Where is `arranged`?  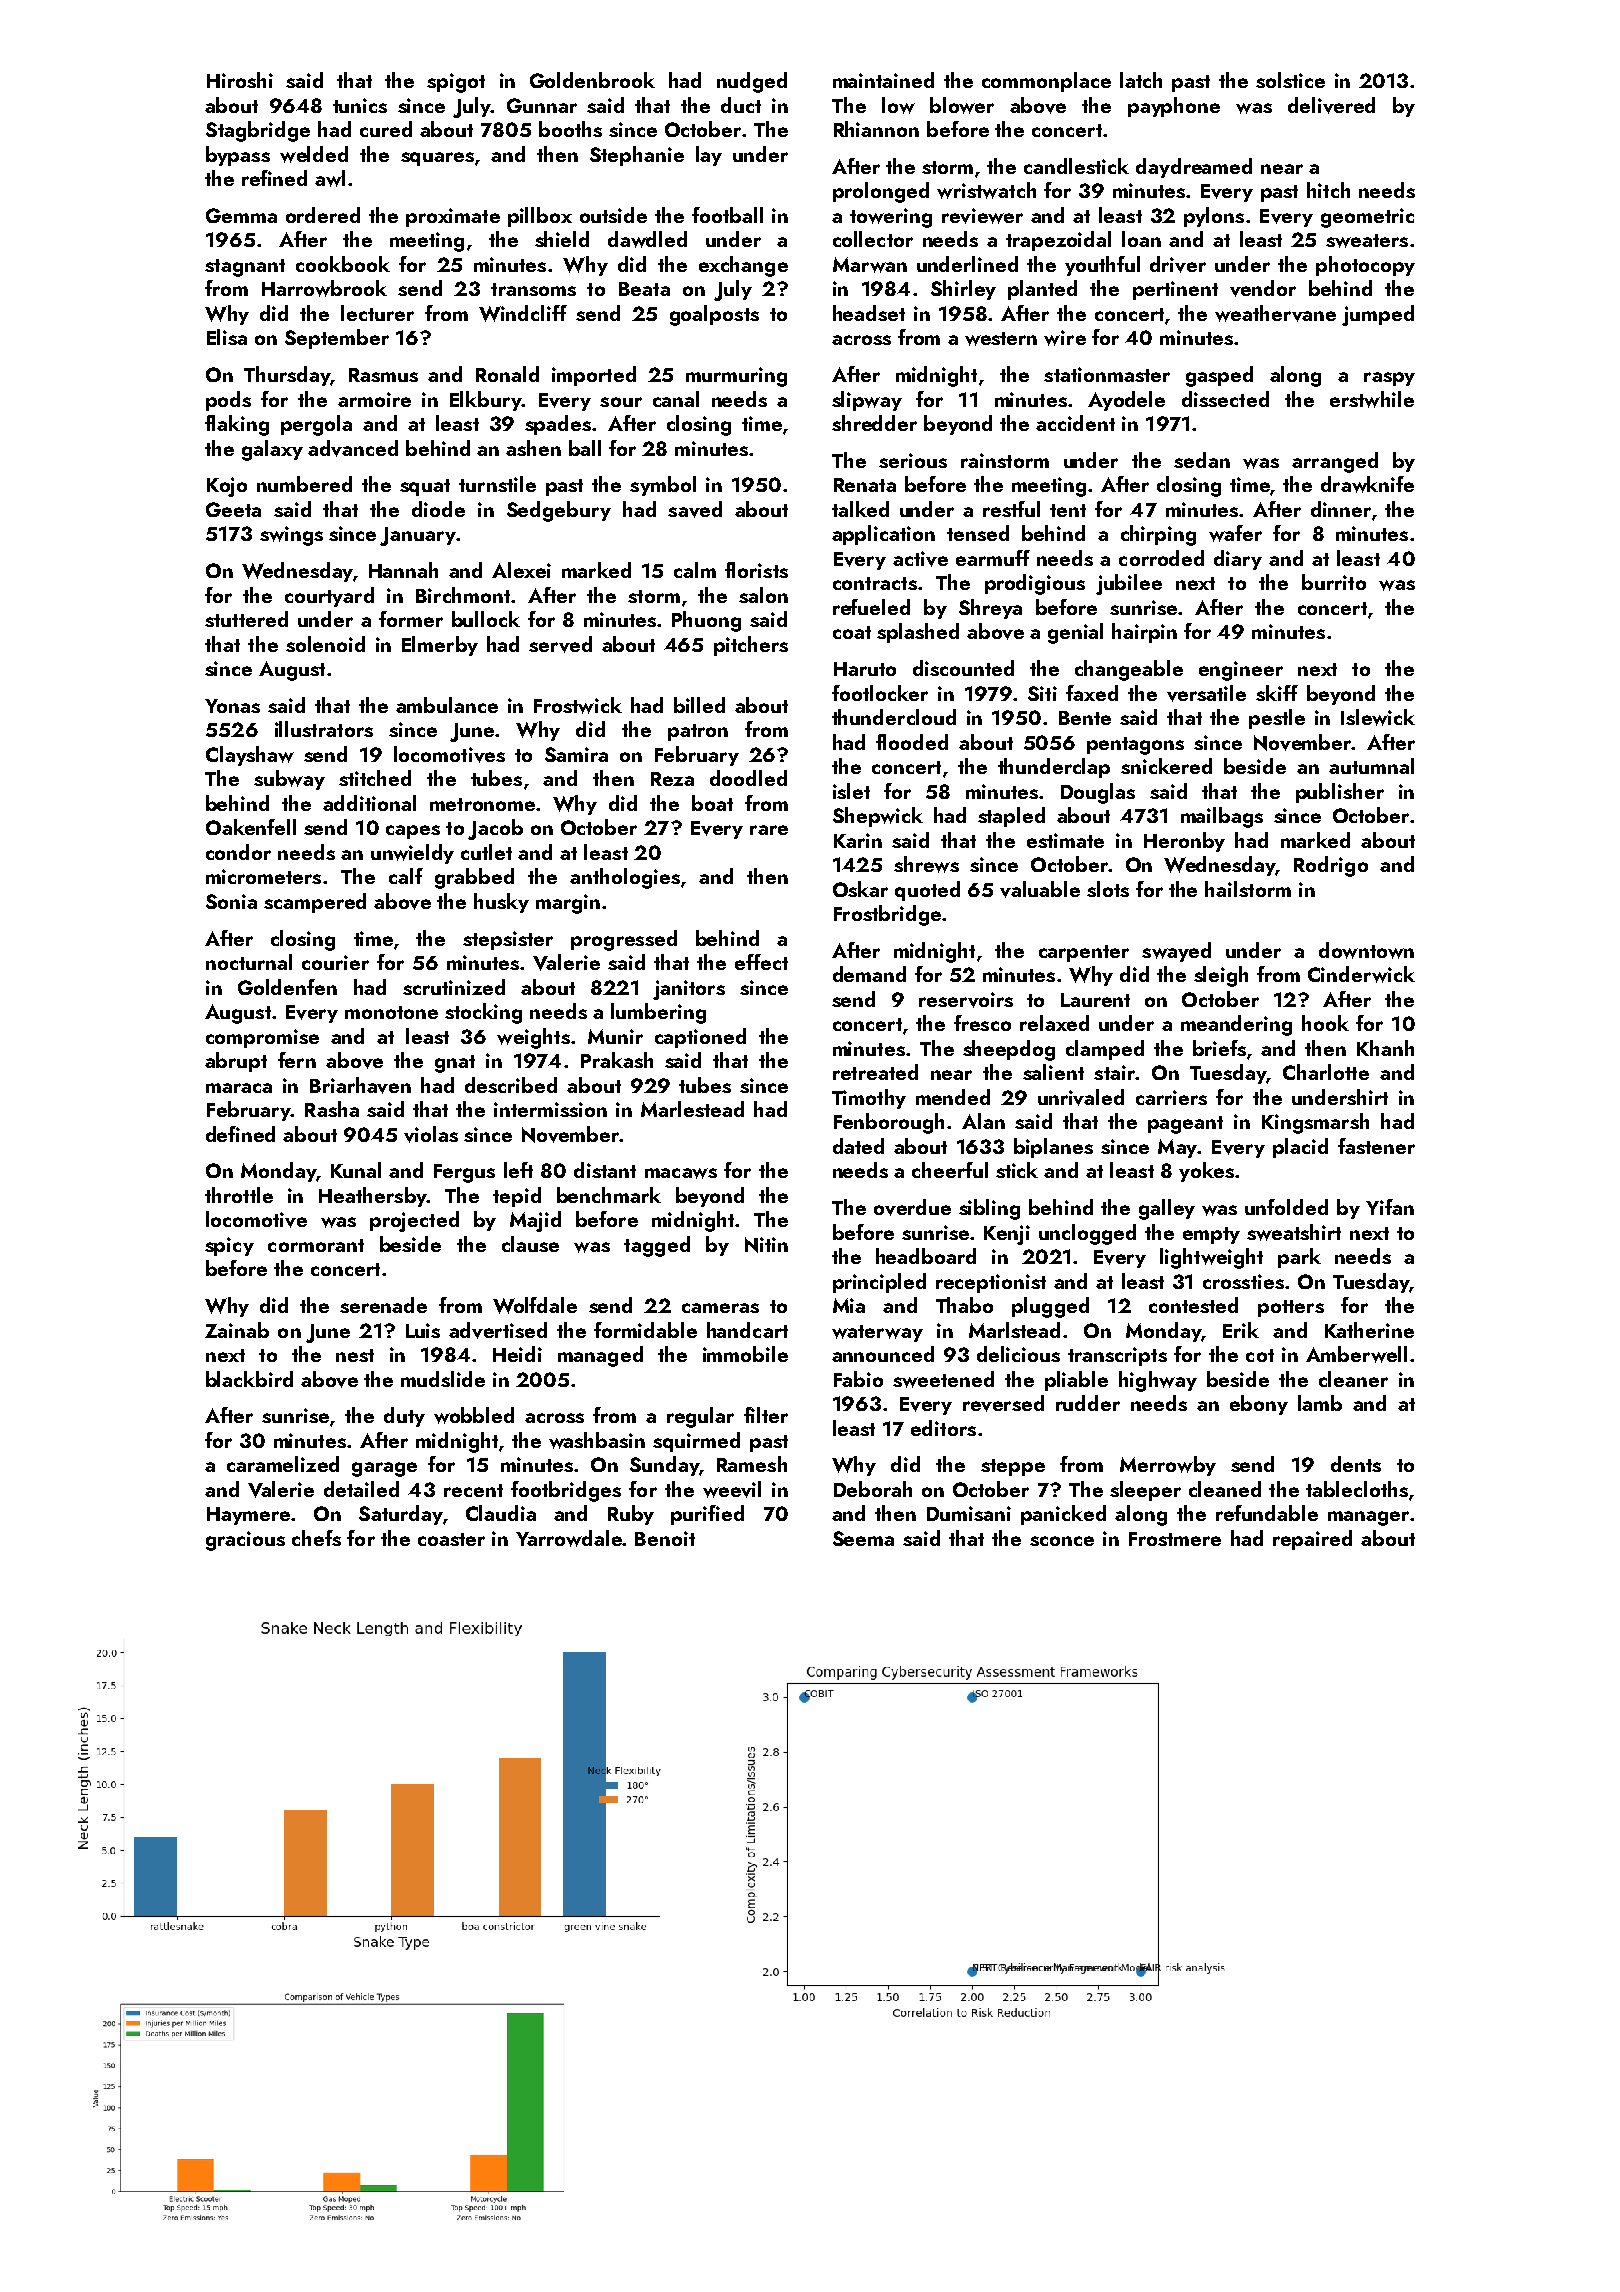
arranged is located at coordinates (1335, 462).
